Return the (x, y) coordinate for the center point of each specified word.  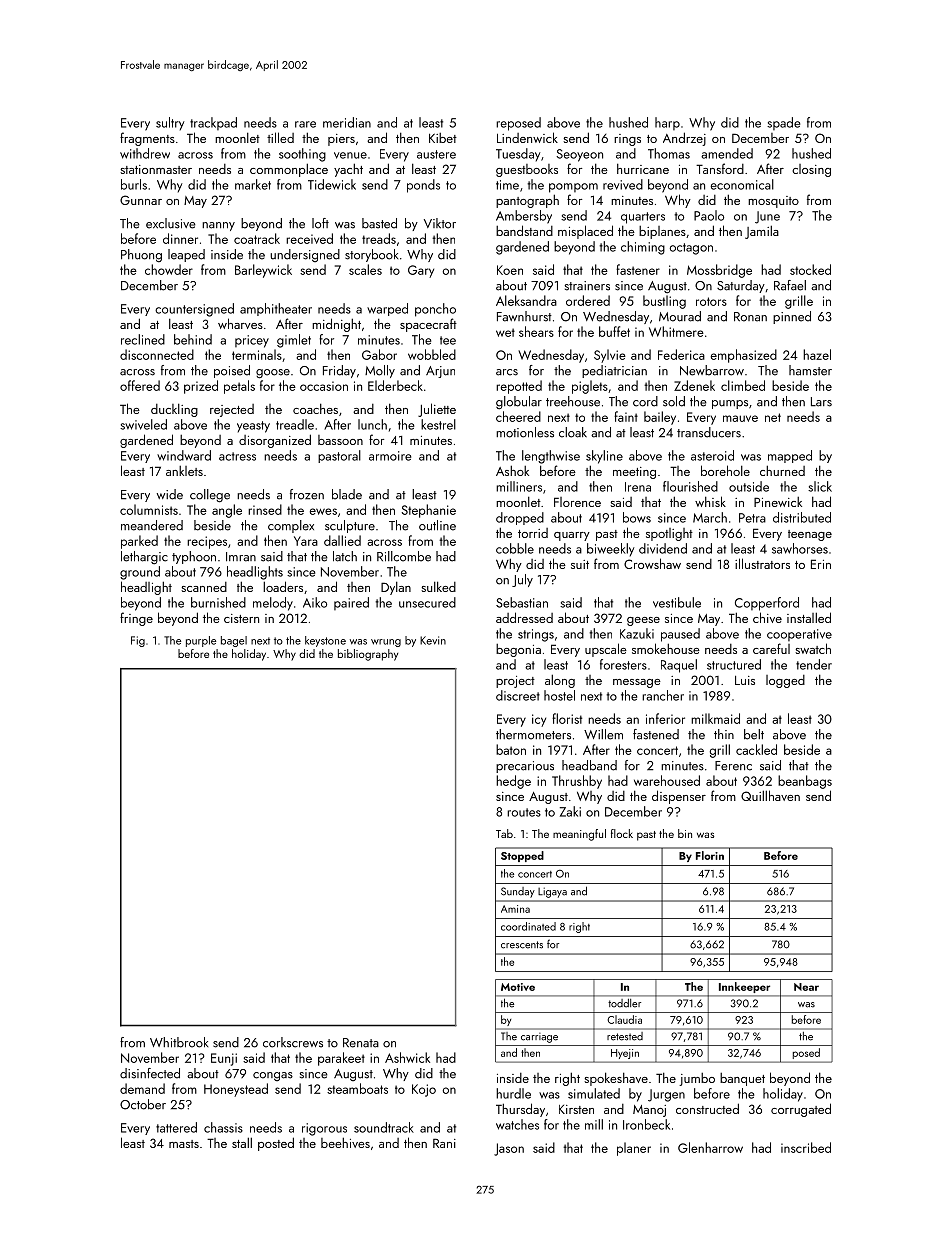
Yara (306, 541)
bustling (664, 302)
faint (626, 416)
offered (140, 385)
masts (184, 1144)
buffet (614, 331)
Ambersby (524, 217)
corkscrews (293, 1042)
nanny (218, 226)
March (710, 517)
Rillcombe (404, 556)
